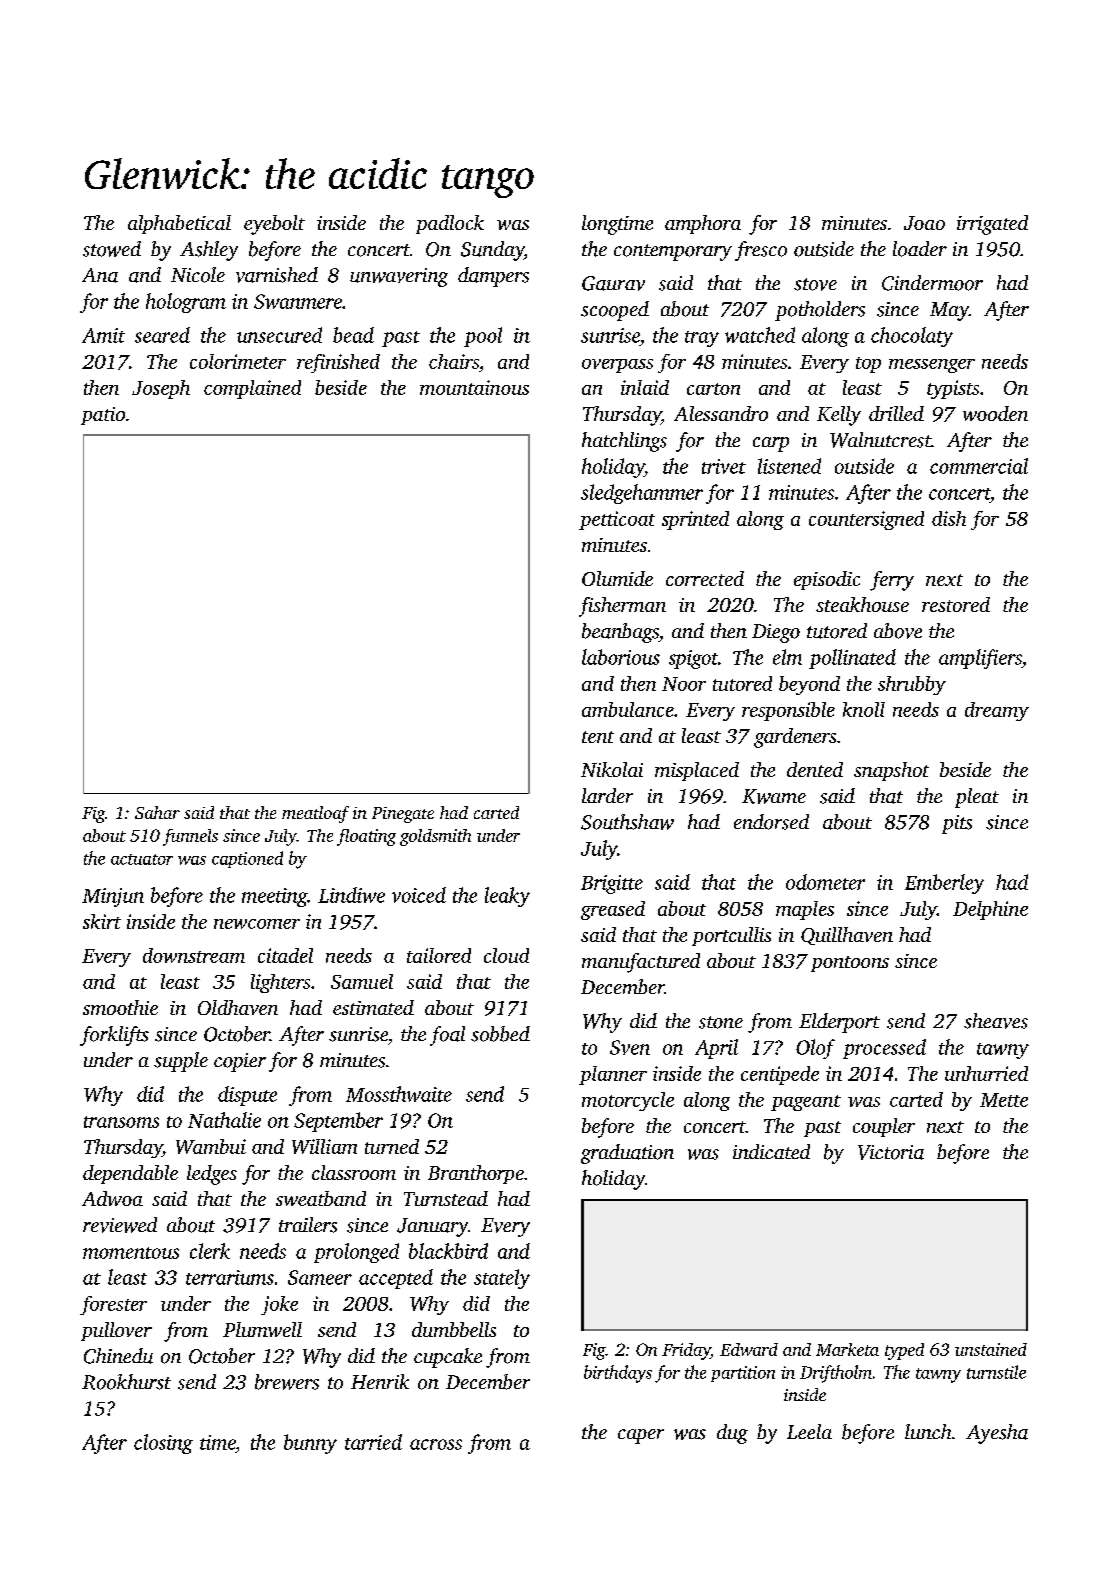 The image size is (1111, 1579). What do you see at coordinates (992, 225) in the screenshot?
I see `irrigated` at bounding box center [992, 225].
